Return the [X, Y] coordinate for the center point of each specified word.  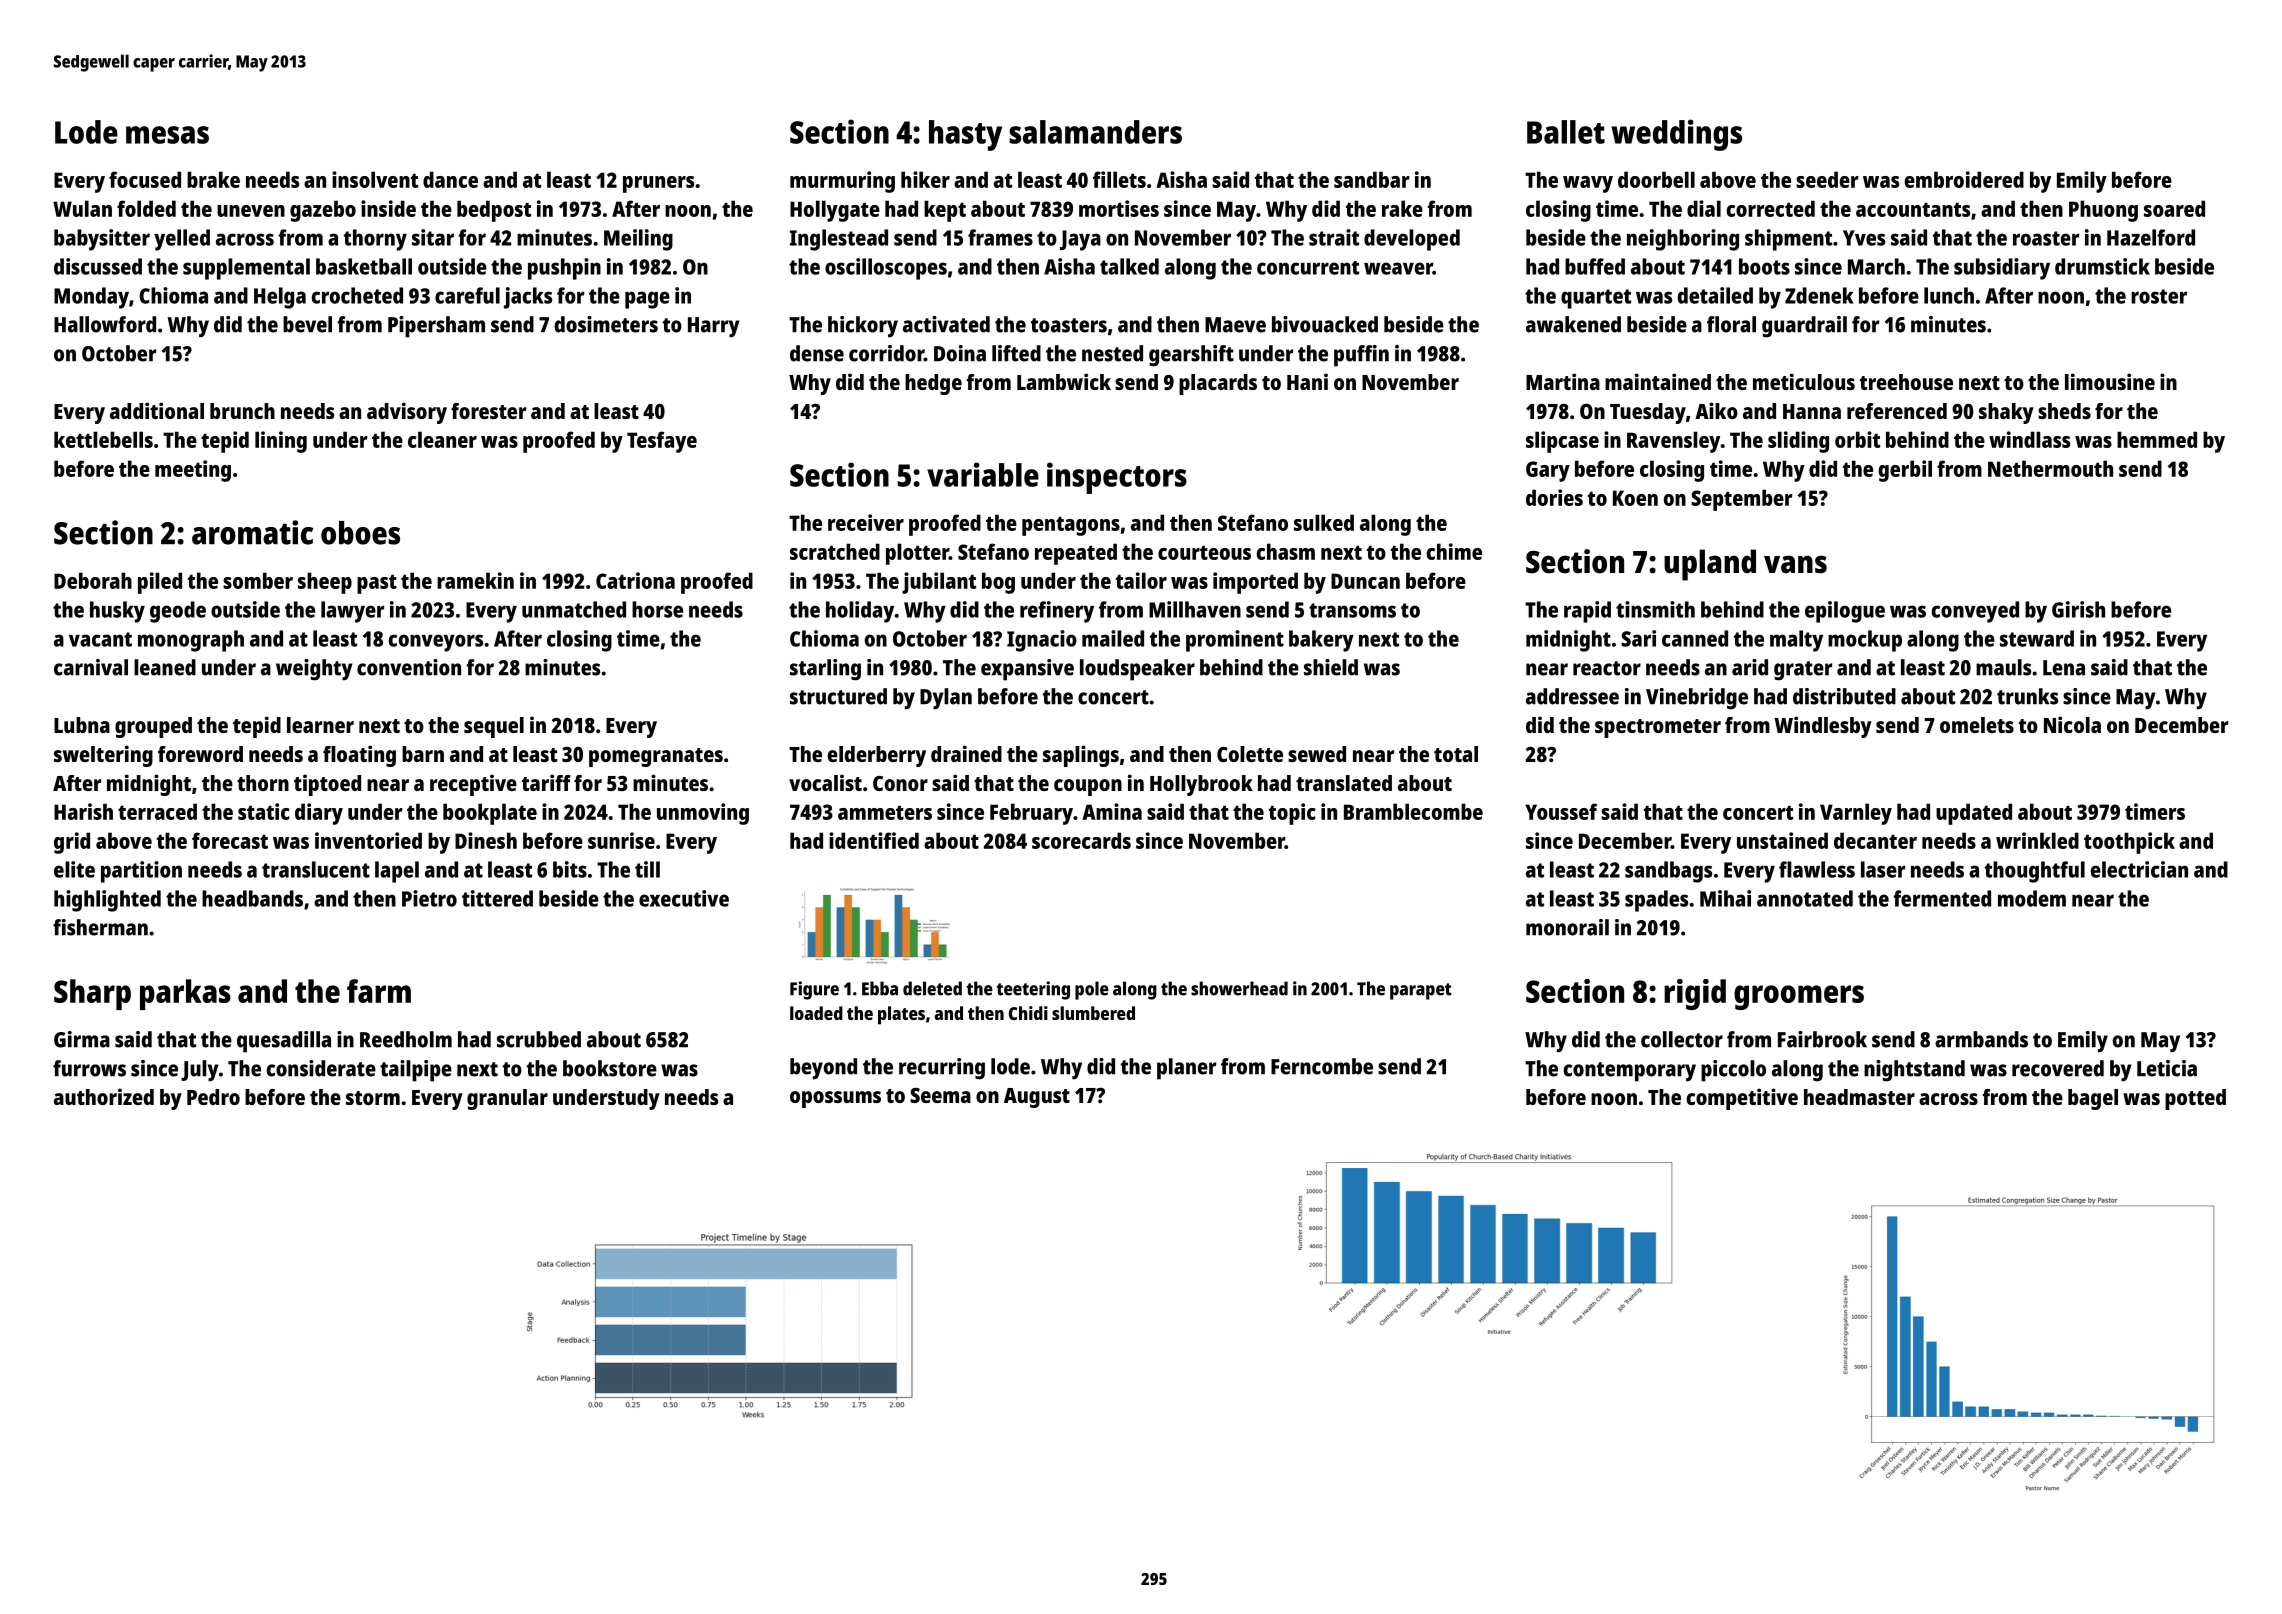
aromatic [252, 532]
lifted [1016, 353]
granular [507, 1099]
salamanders [1095, 132]
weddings [1676, 135]
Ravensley [1673, 442]
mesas [167, 135]
